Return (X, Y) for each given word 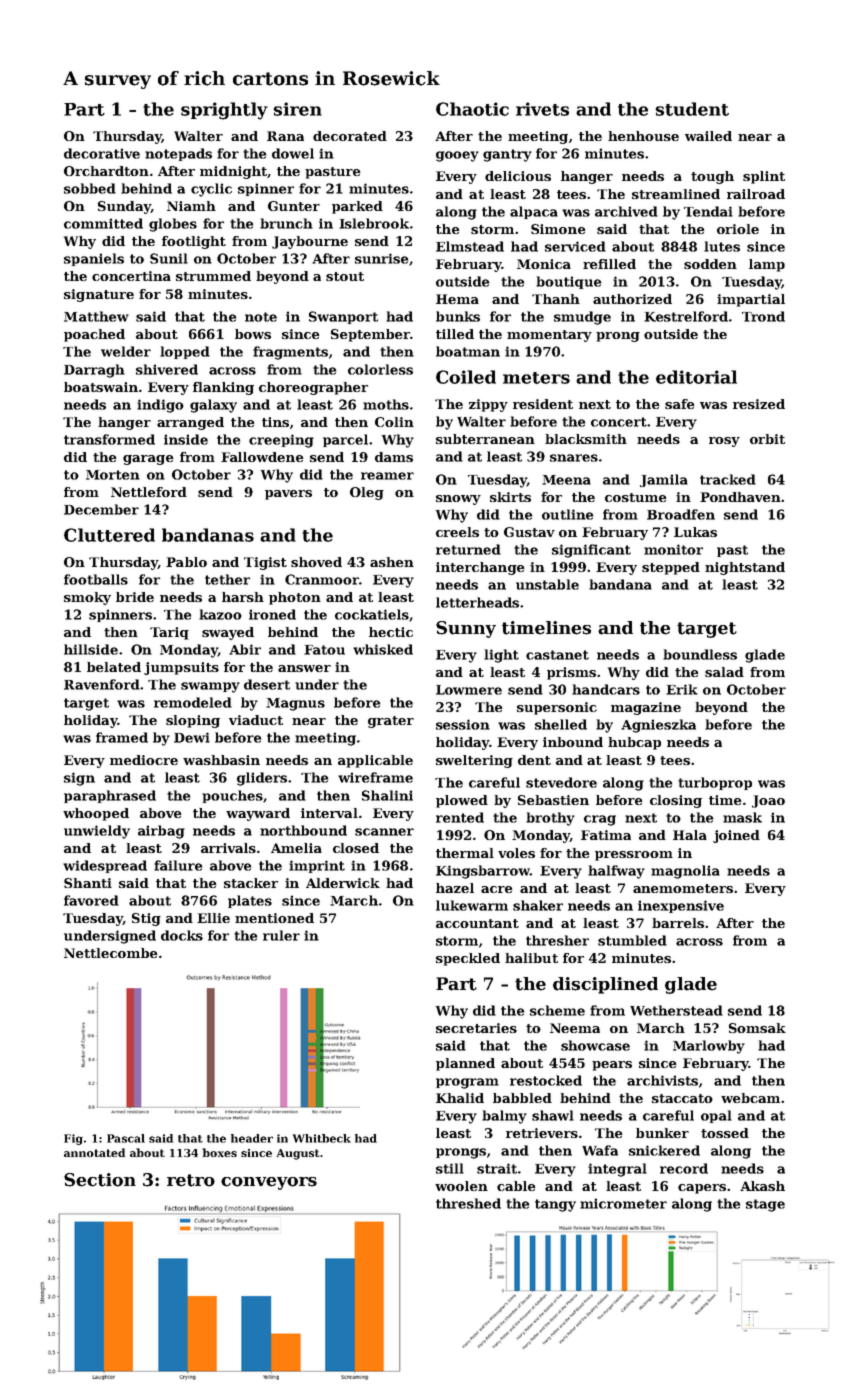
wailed (708, 136)
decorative (102, 153)
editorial (696, 377)
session (463, 724)
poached (94, 335)
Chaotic (472, 109)
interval (329, 813)
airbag (161, 832)
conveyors (269, 1183)
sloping (193, 721)
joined (736, 836)
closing (676, 801)
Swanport (343, 317)
